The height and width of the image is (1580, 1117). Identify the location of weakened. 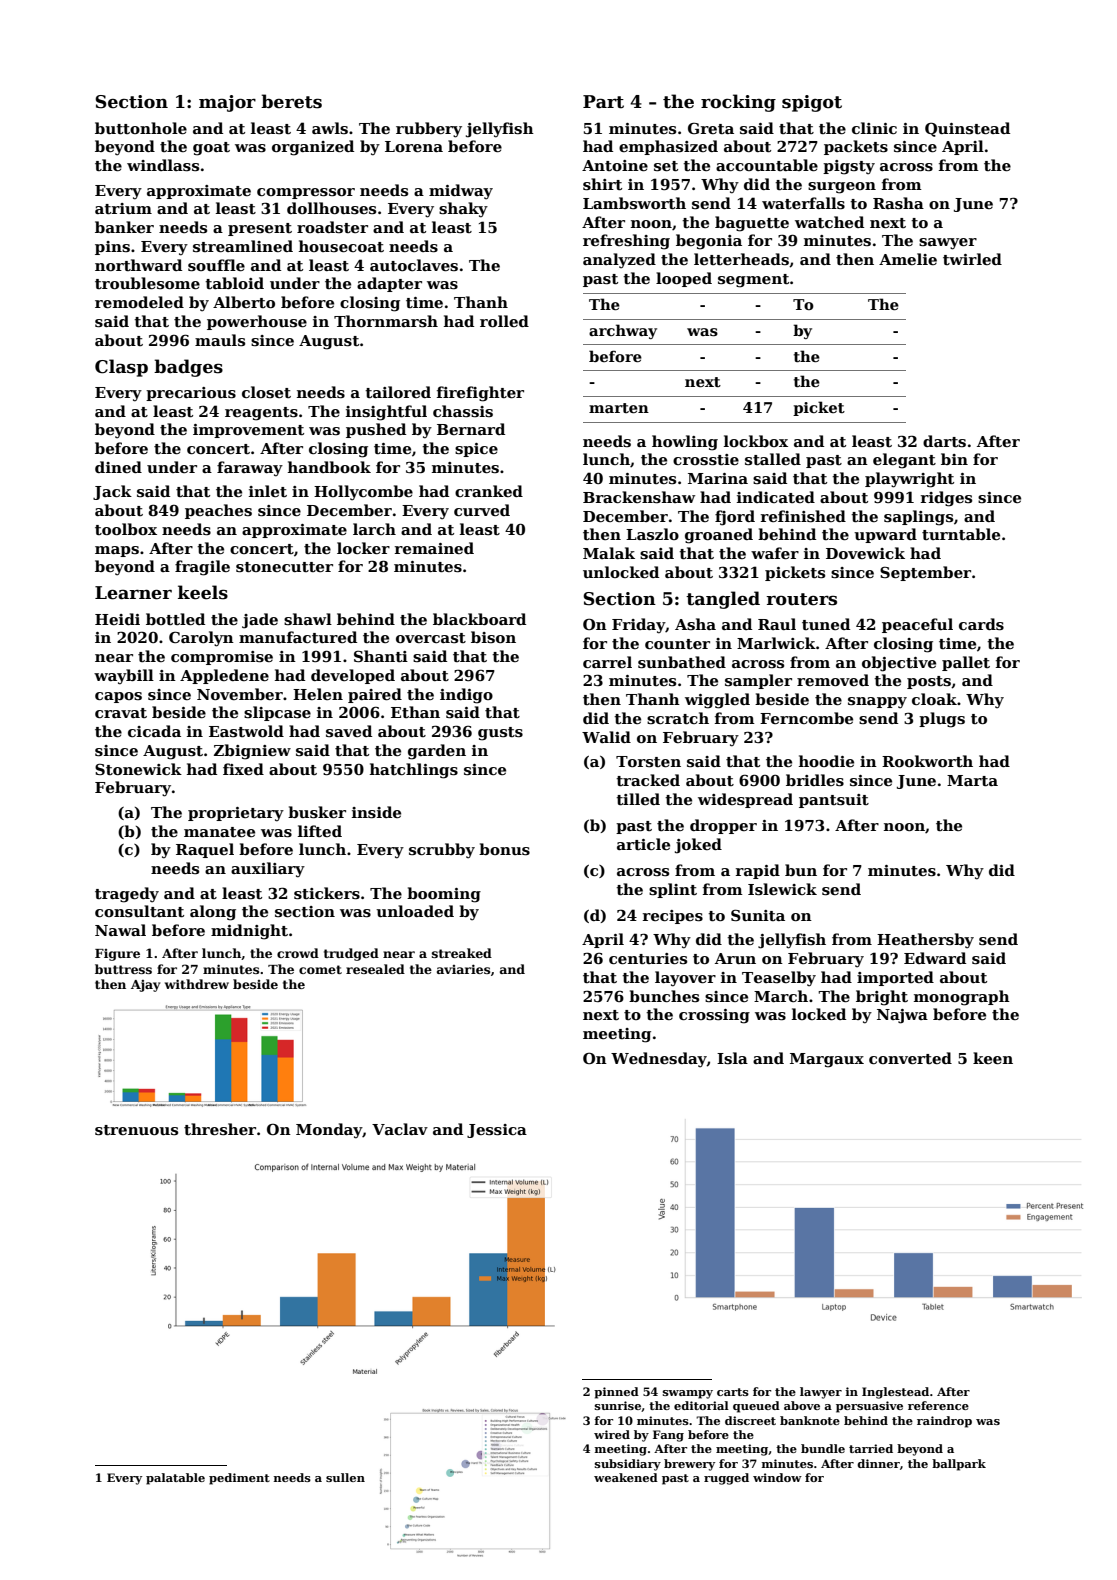
(626, 1477).
